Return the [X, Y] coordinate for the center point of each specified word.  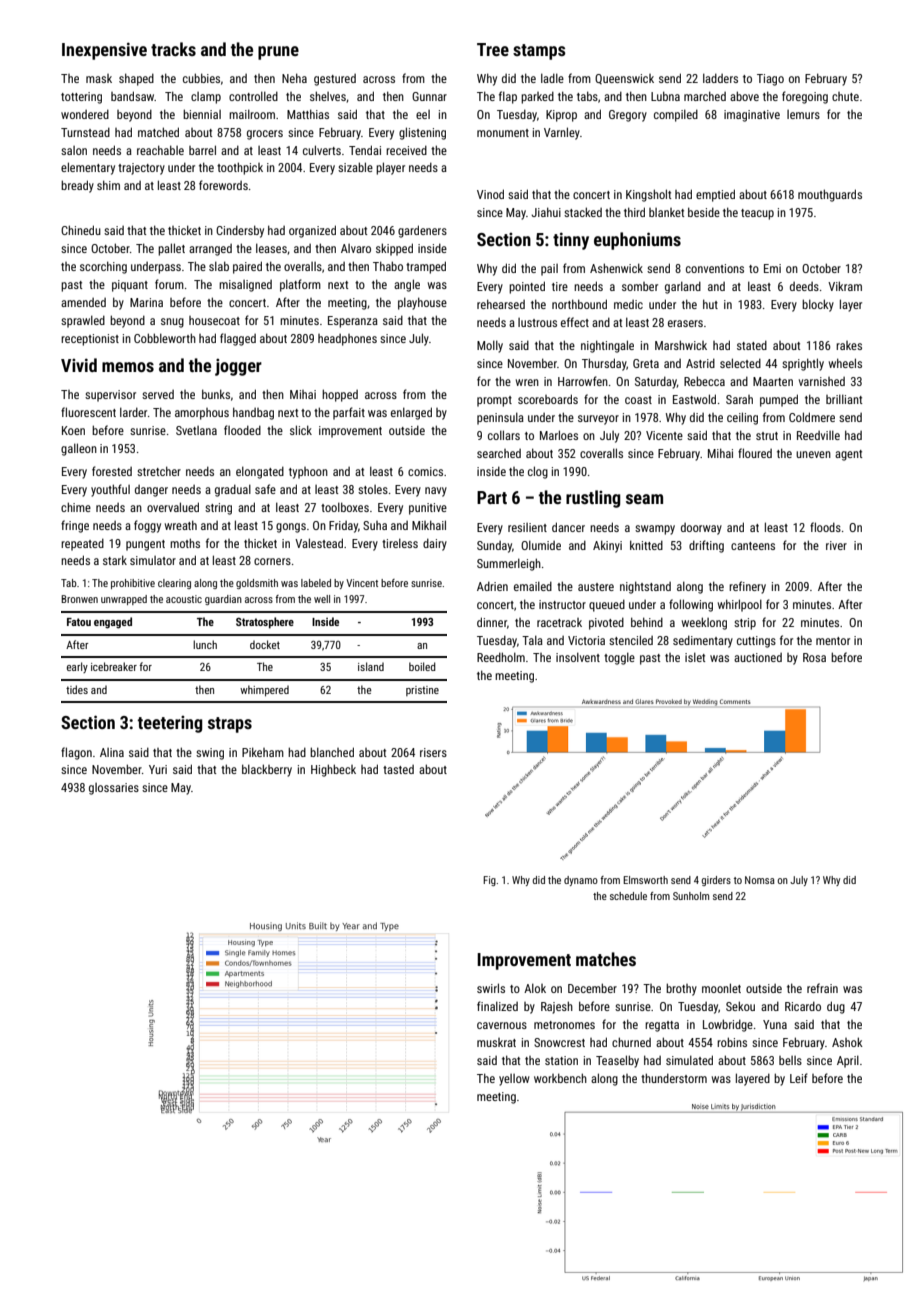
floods [825, 527]
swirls [491, 988]
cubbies [201, 78]
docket [265, 644]
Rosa [814, 657]
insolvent [578, 657]
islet [695, 657]
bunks [216, 394]
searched [499, 453]
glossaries [114, 789]
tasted [398, 769]
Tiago [770, 80]
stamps [539, 52]
